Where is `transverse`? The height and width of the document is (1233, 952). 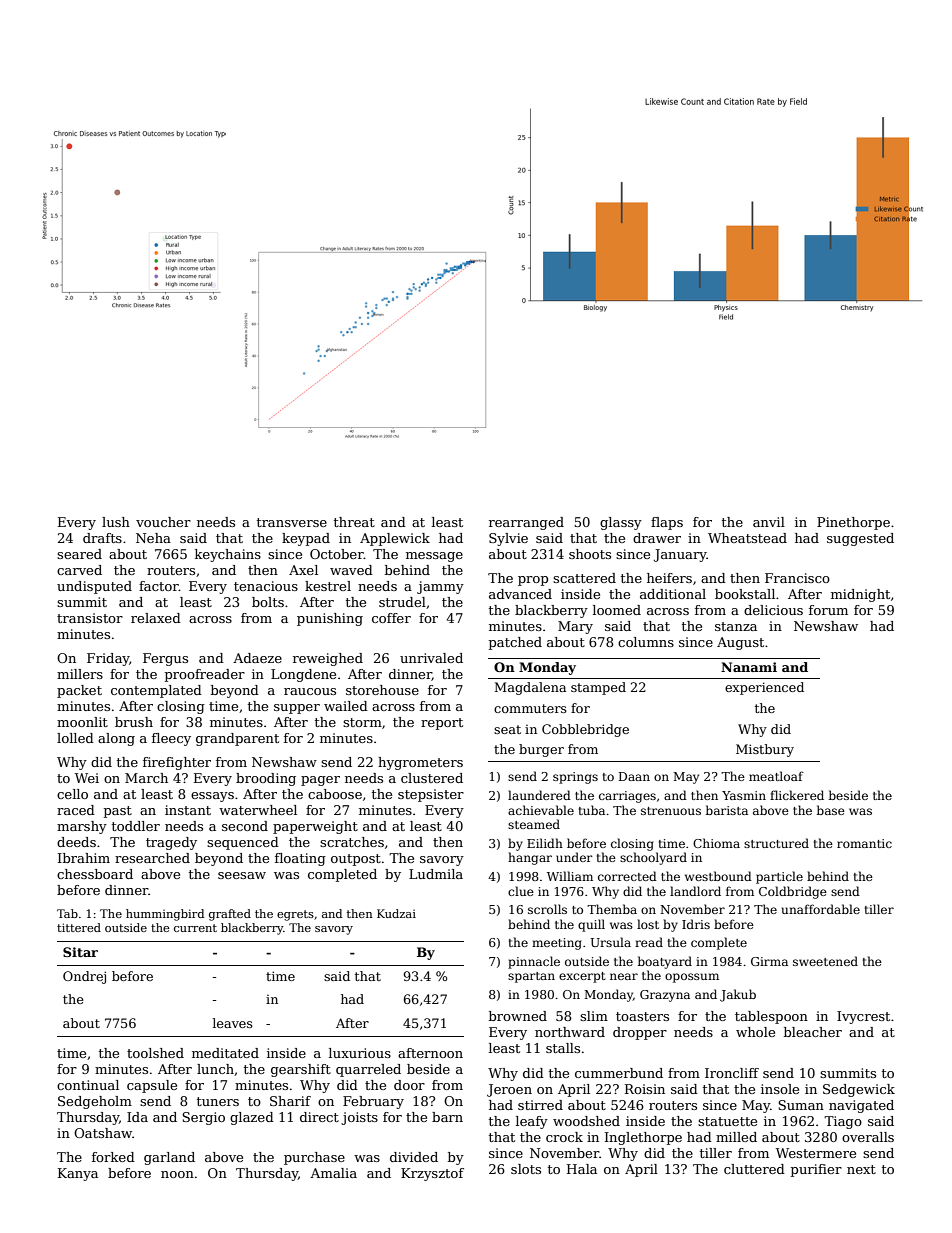 transverse is located at coordinates (292, 522).
